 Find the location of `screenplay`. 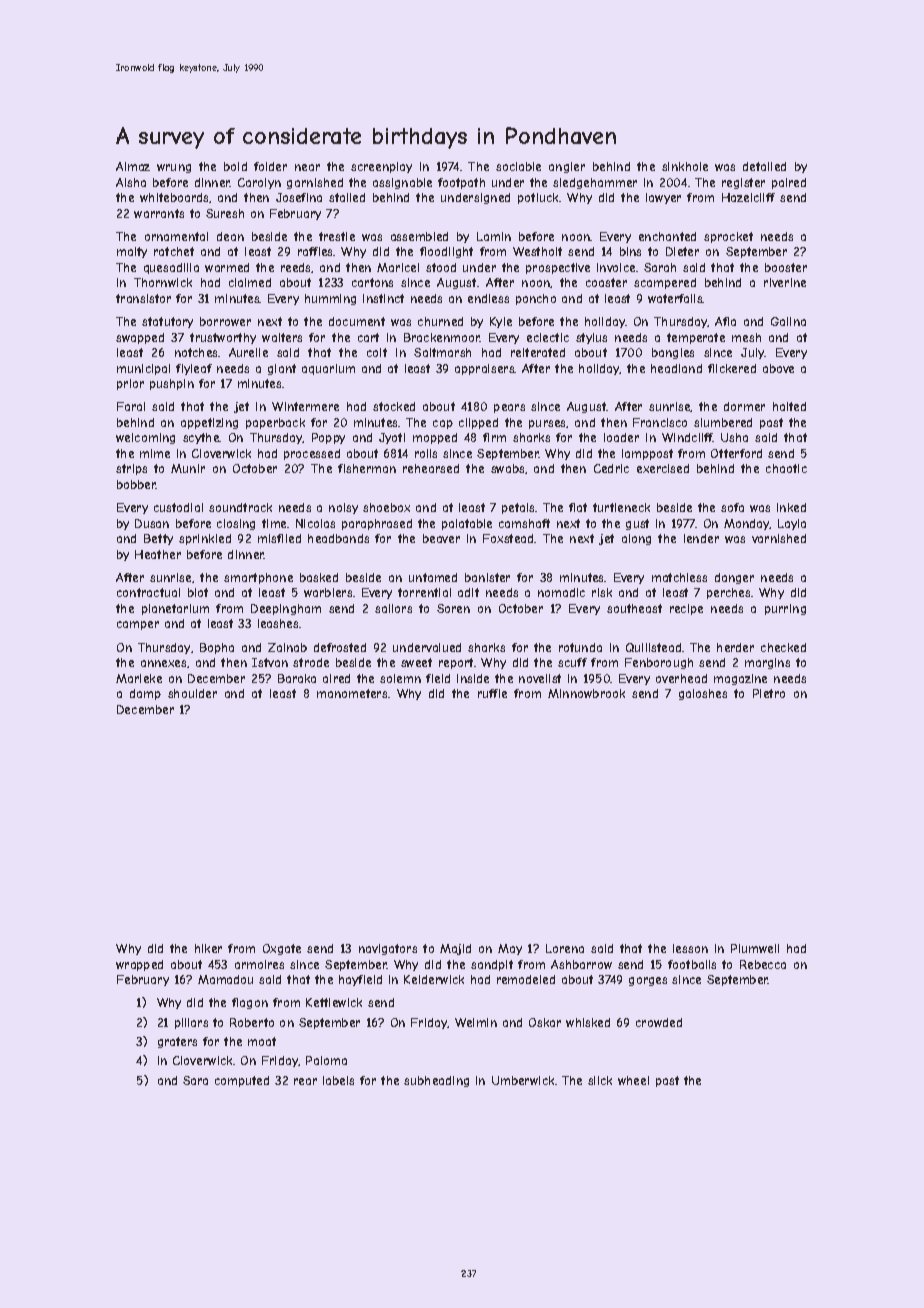

screenplay is located at coordinates (381, 167).
